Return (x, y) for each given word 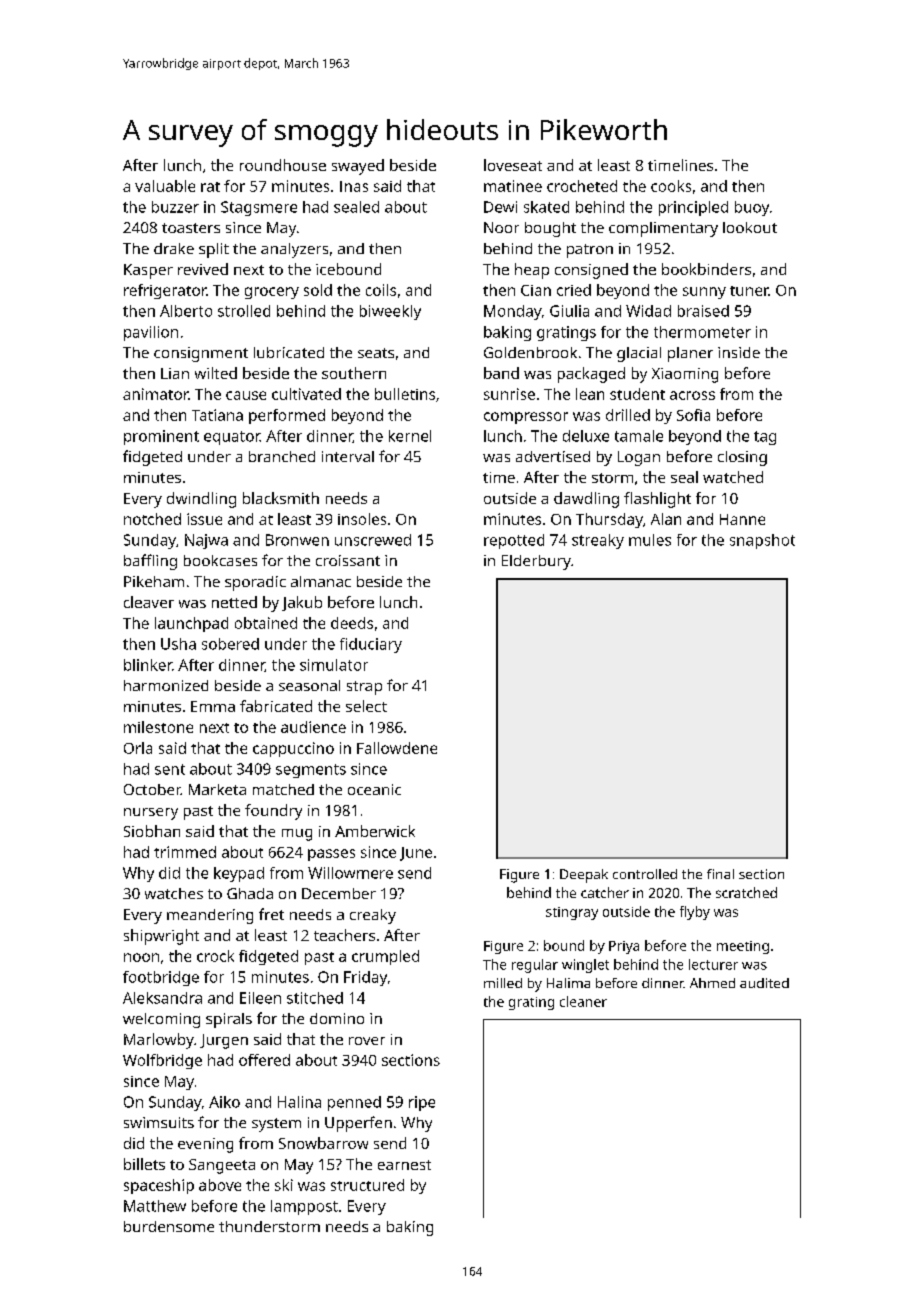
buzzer (175, 207)
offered (264, 1060)
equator (232, 438)
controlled (645, 874)
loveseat (513, 165)
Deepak (584, 876)
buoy (752, 208)
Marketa (217, 789)
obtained (266, 623)
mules (650, 540)
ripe (422, 1103)
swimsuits (159, 1122)
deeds (352, 623)
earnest (404, 1165)
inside (739, 352)
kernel (410, 436)
